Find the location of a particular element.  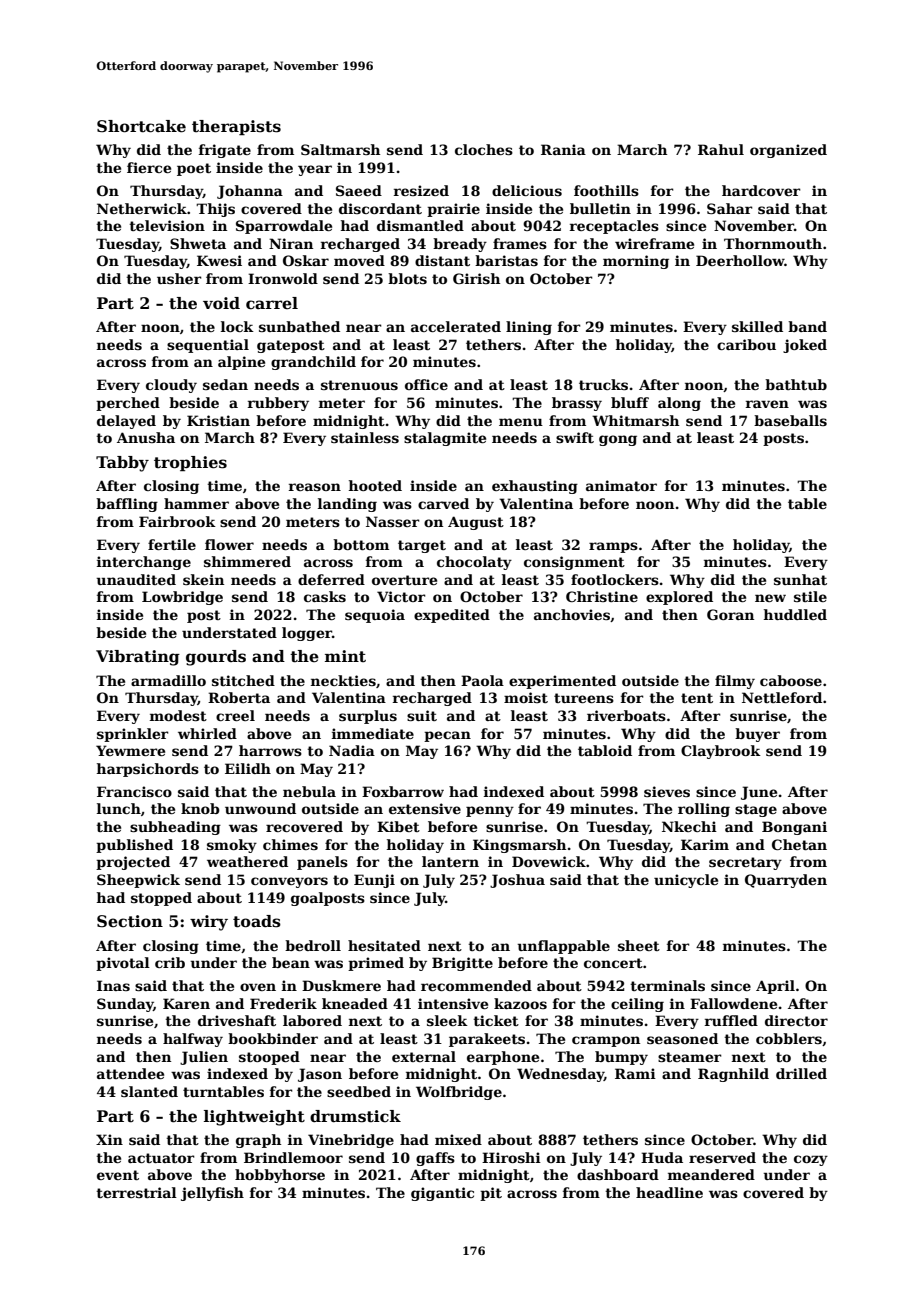

cozy is located at coordinates (811, 1160).
